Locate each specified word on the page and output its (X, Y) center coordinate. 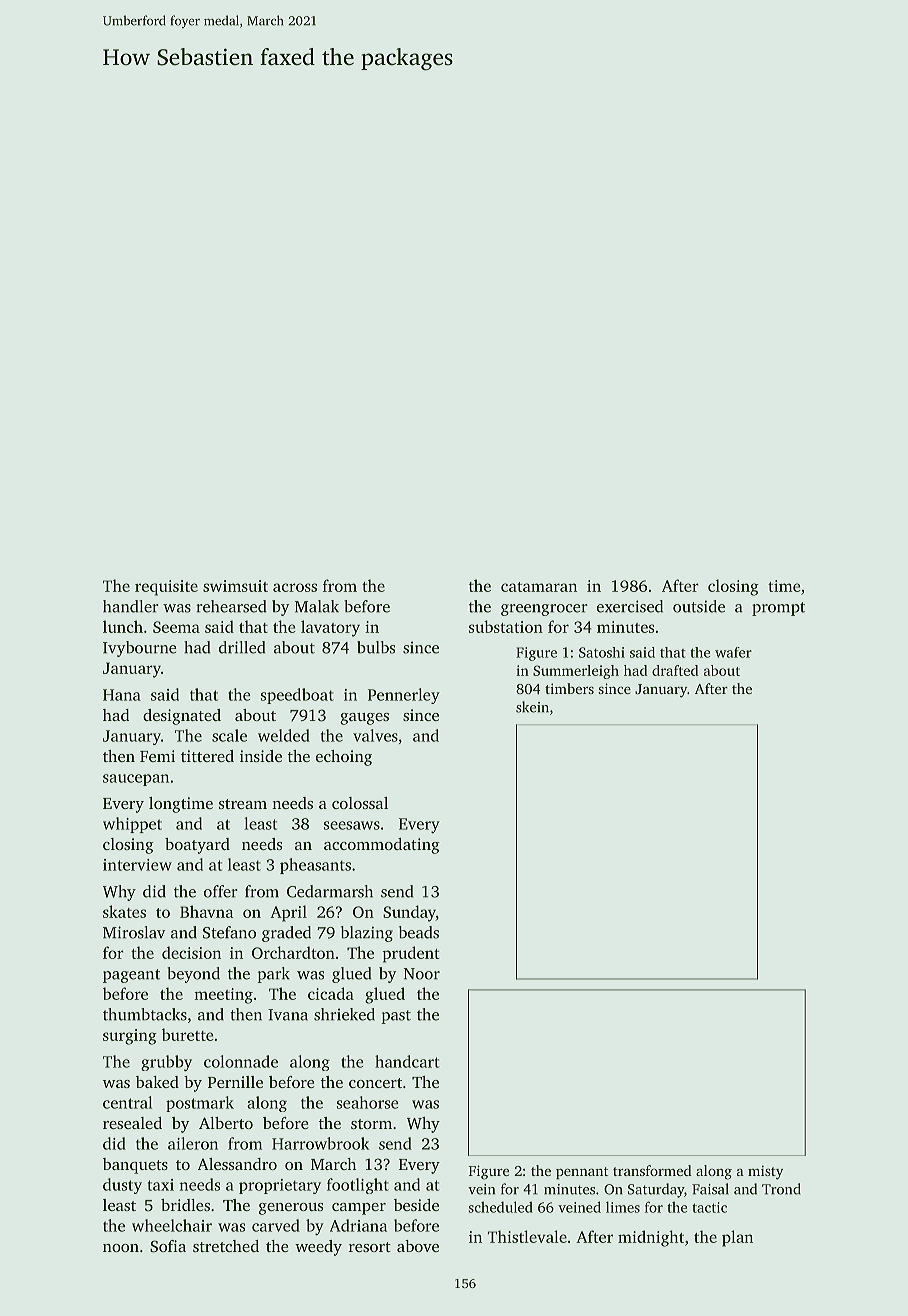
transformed (652, 1170)
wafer (733, 652)
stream (243, 804)
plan (737, 1238)
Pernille (235, 1082)
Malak (317, 606)
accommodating (382, 846)
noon (121, 1248)
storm (371, 1124)
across (295, 587)
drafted (675, 670)
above (418, 1246)
